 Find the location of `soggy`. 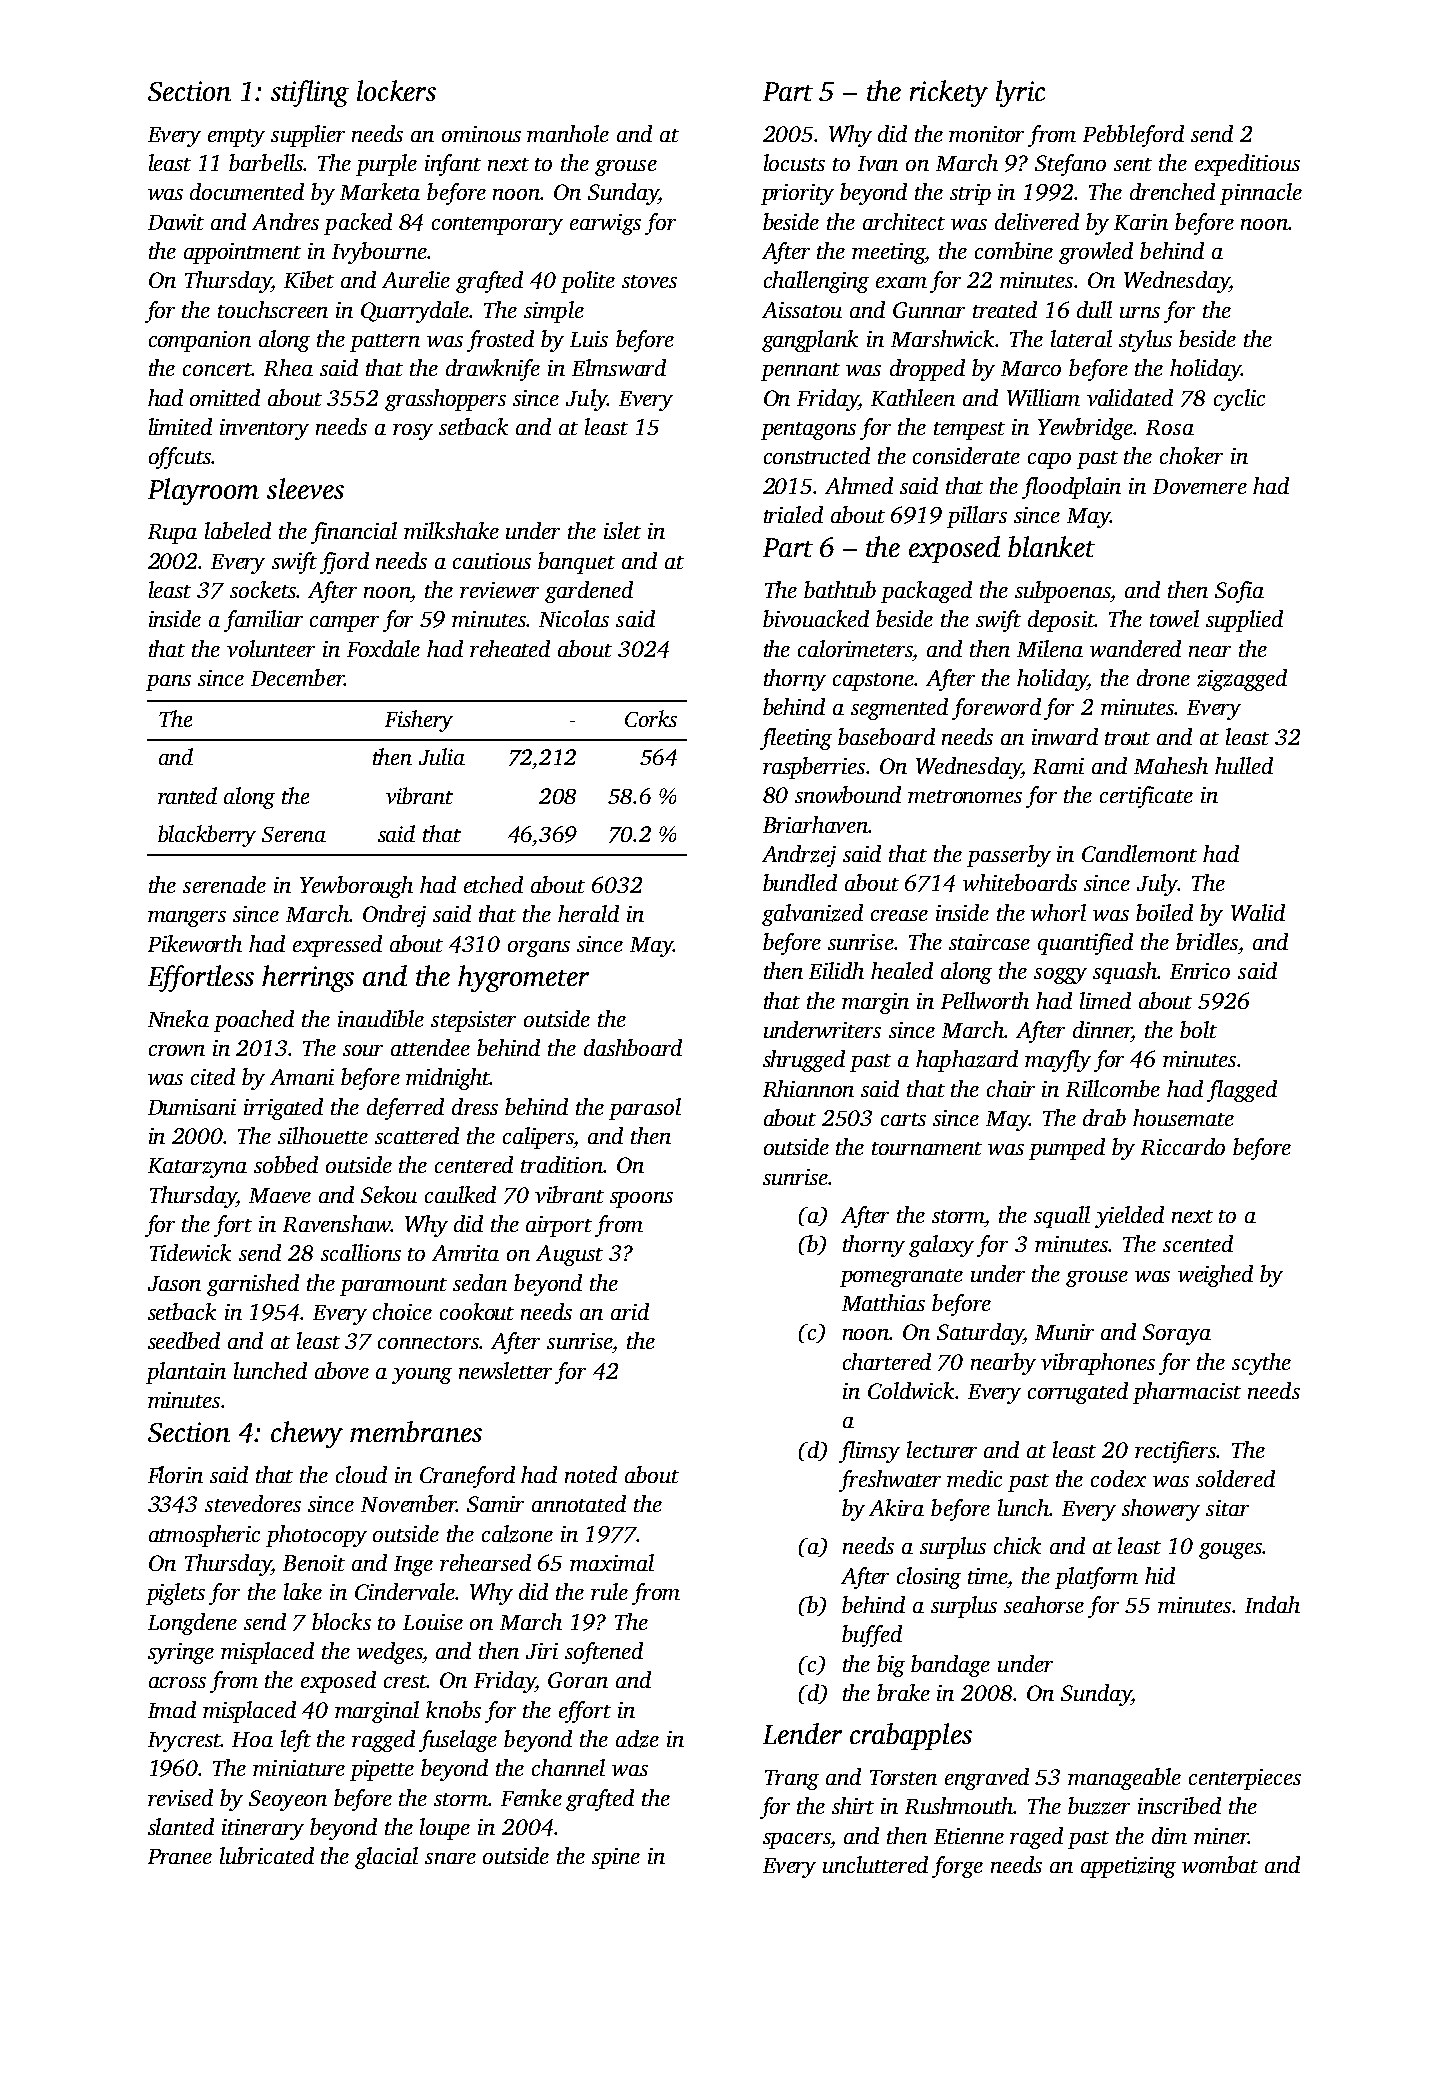

soggy is located at coordinates (1060, 976).
